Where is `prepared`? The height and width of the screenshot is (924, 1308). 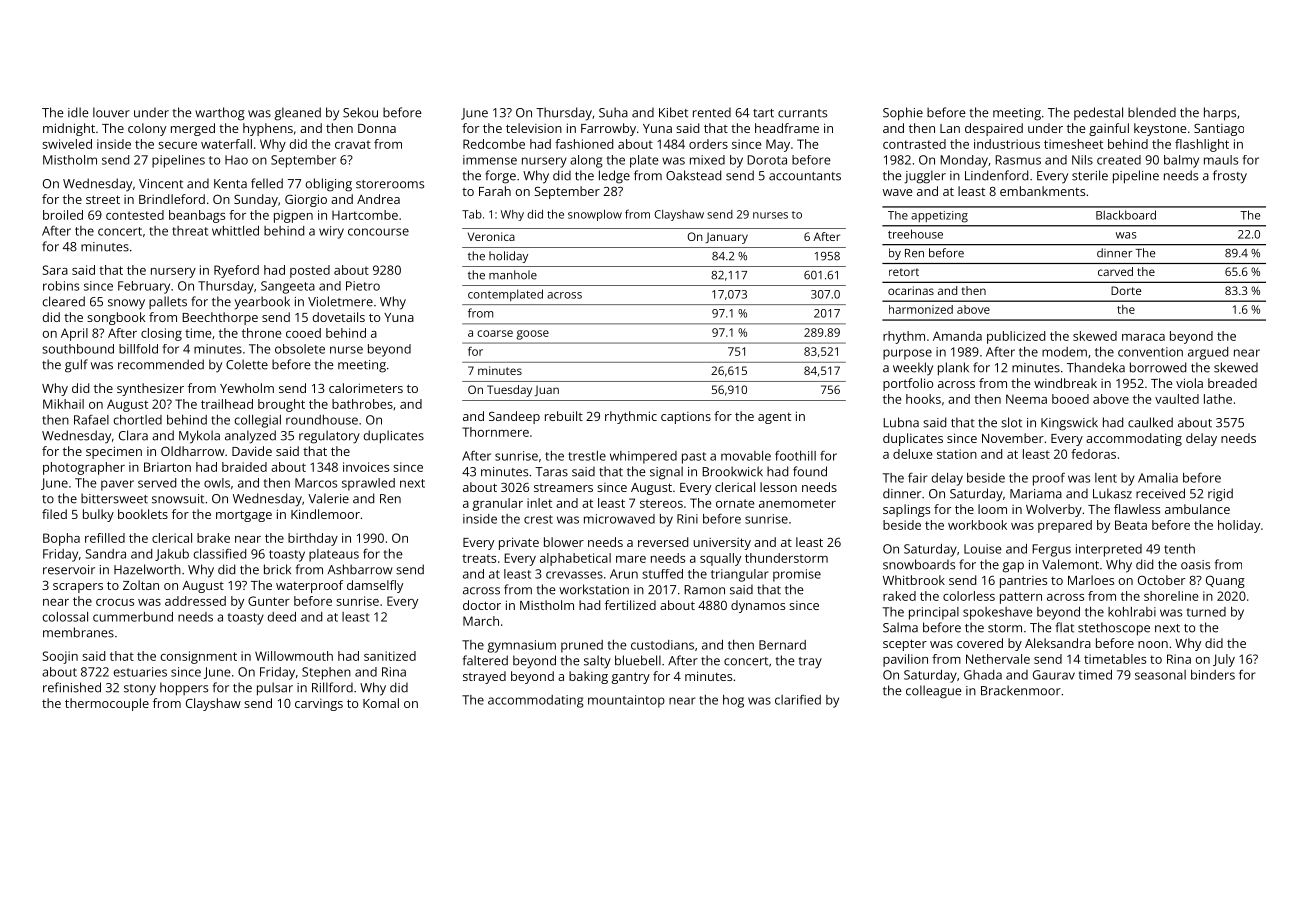 prepared is located at coordinates (1065, 526).
